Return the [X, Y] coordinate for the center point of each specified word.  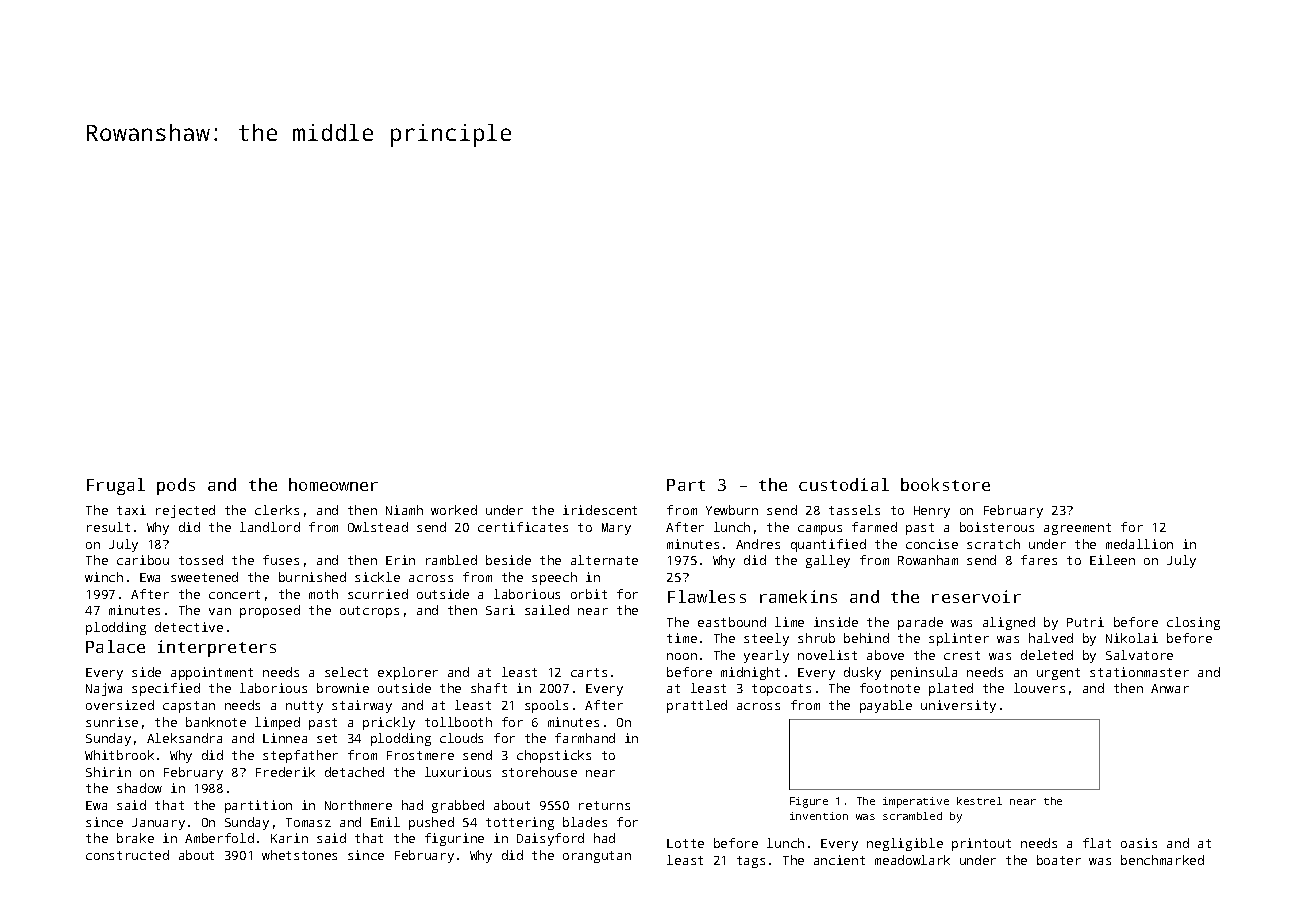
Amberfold [219, 838]
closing [1193, 623]
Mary [616, 529]
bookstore [945, 484]
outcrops [369, 612]
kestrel [979, 801]
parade [920, 623]
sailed [547, 610]
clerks [277, 510]
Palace [115, 646]
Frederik [285, 772]
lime [789, 622]
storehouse [539, 772]
